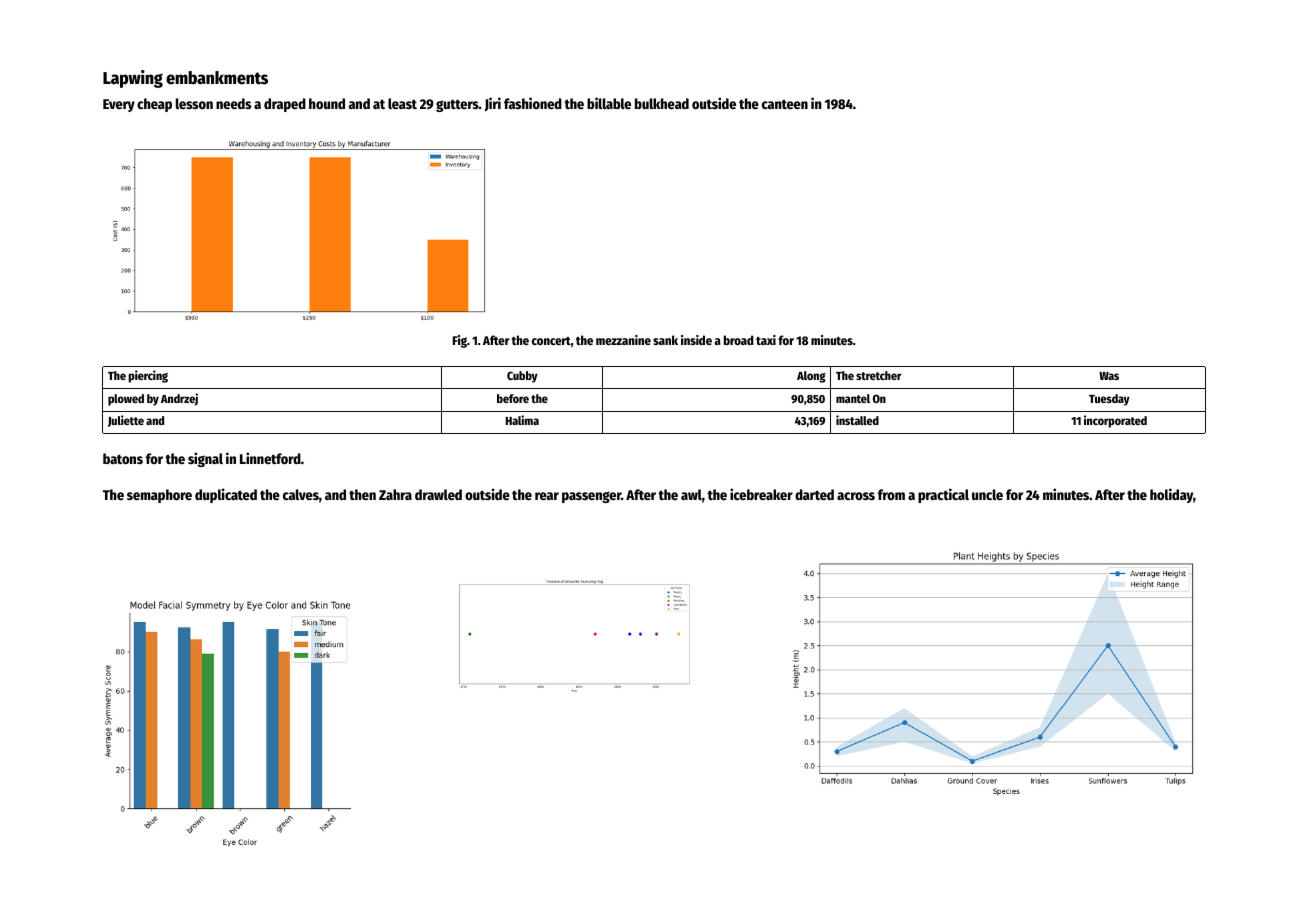 This screenshot has width=1308, height=924. I want to click on embankments, so click(217, 78).
